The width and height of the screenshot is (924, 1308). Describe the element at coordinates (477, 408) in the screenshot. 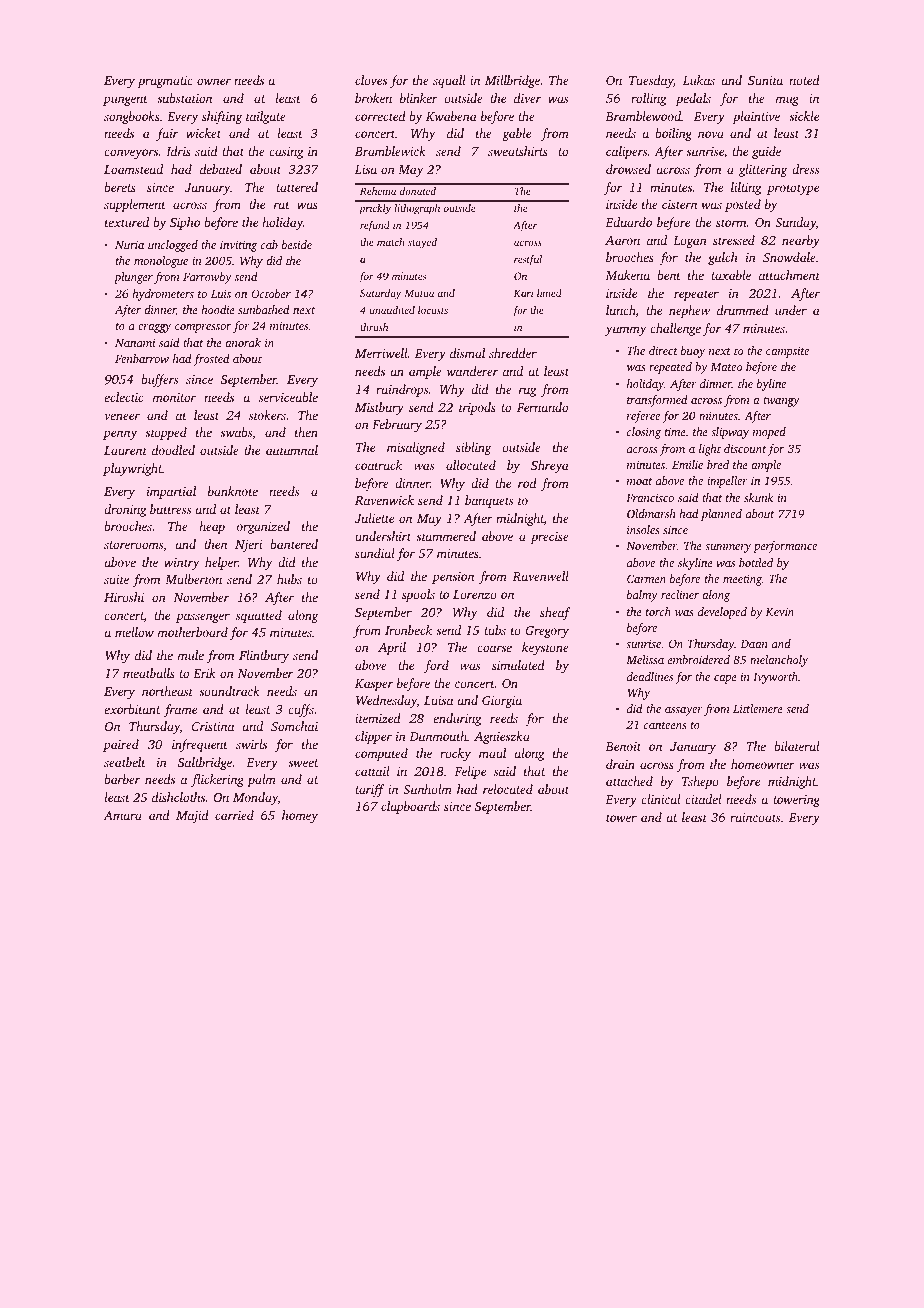

I see `tripods` at that location.
